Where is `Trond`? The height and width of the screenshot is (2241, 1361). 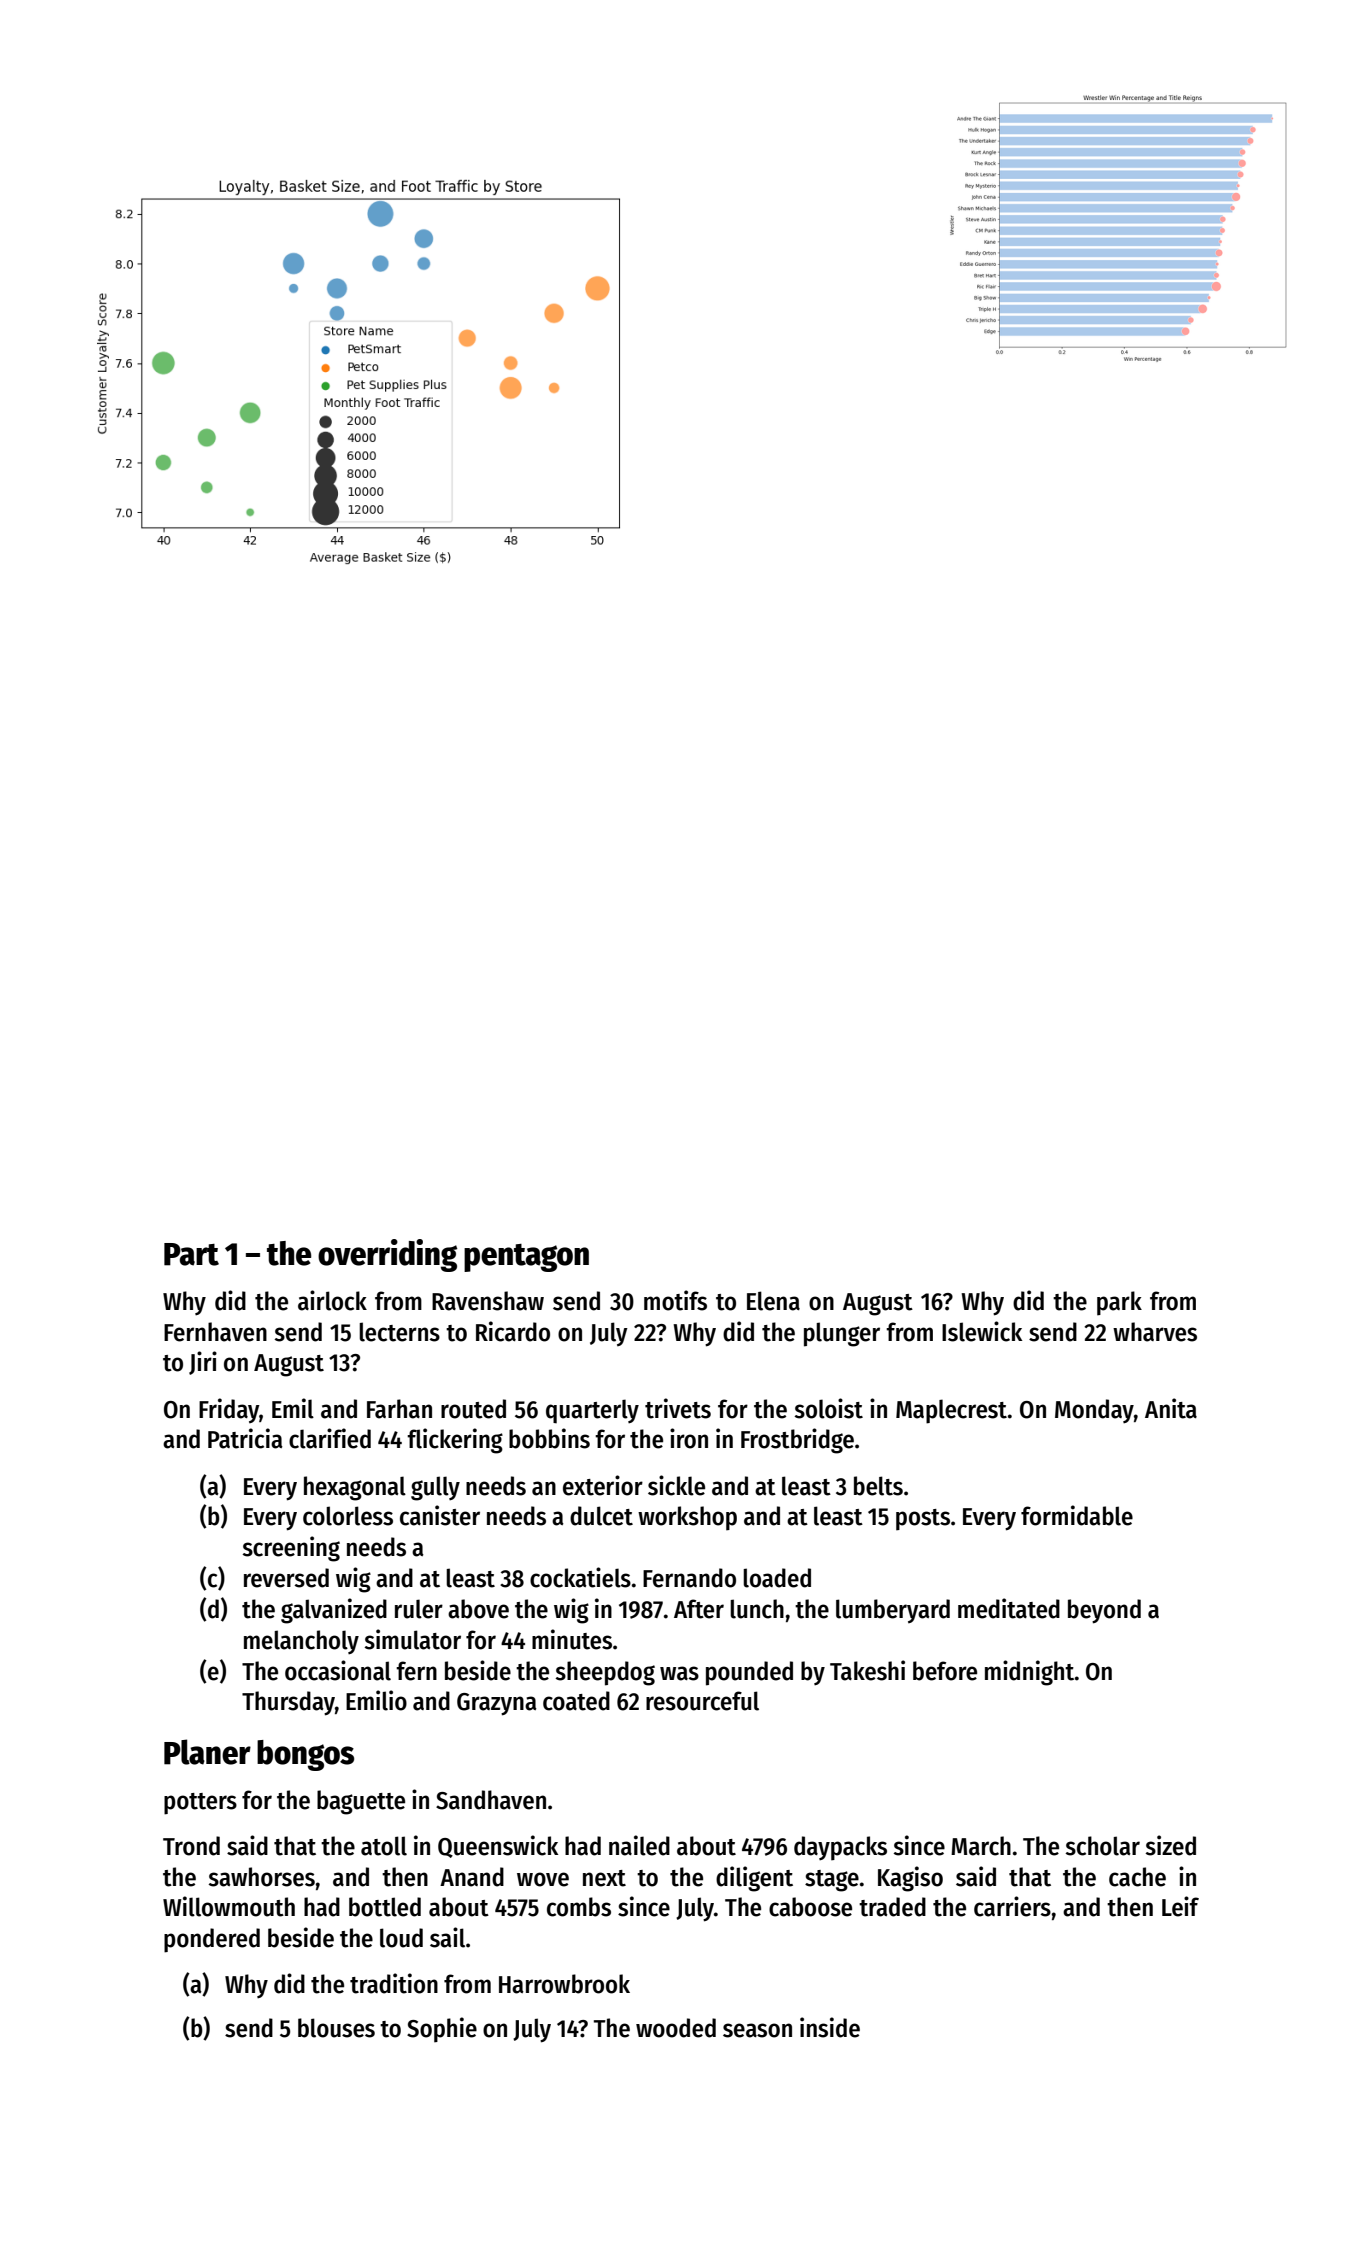 Trond is located at coordinates (191, 1846).
